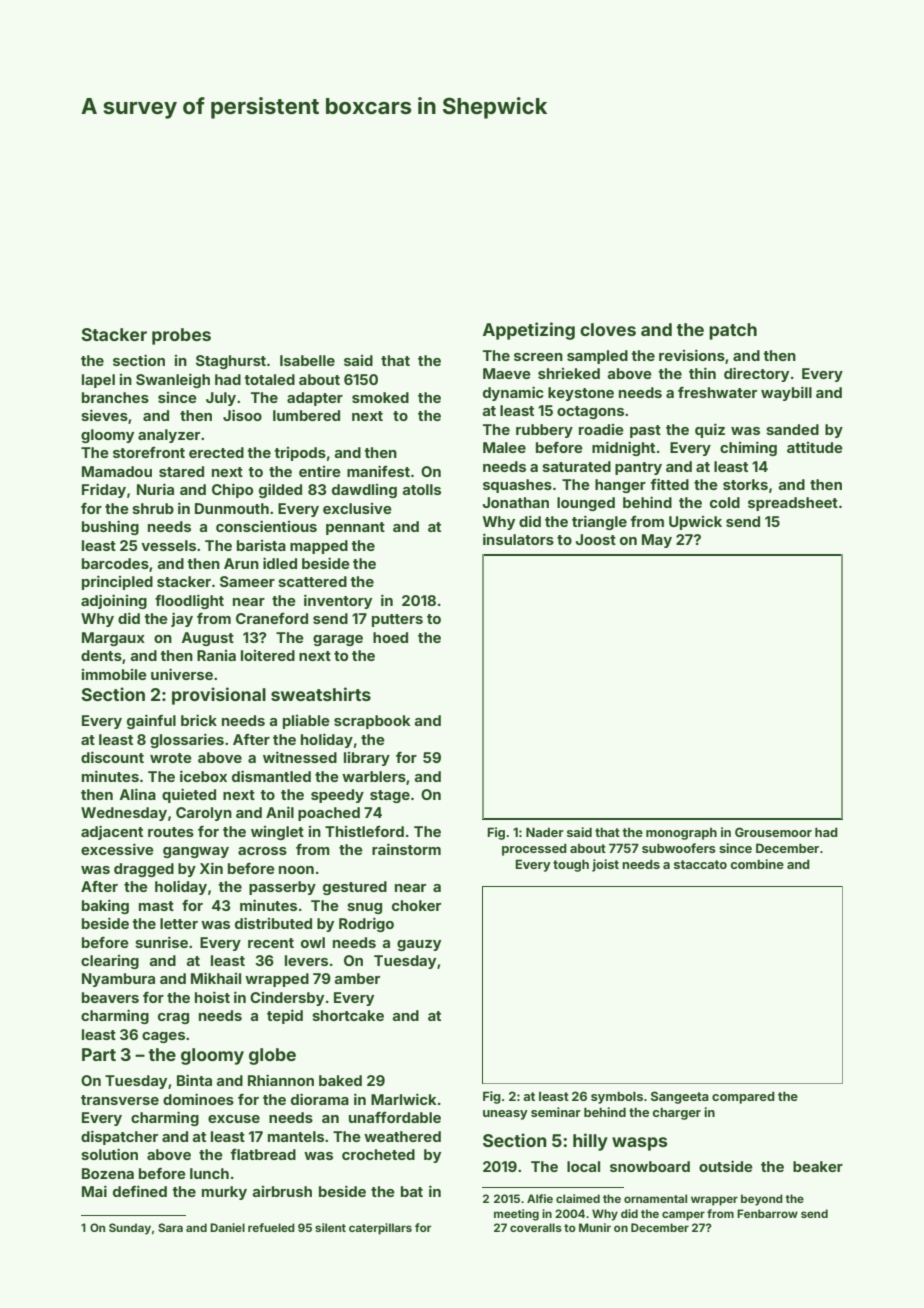 Image resolution: width=924 pixels, height=1308 pixels. I want to click on warblers, so click(374, 776).
